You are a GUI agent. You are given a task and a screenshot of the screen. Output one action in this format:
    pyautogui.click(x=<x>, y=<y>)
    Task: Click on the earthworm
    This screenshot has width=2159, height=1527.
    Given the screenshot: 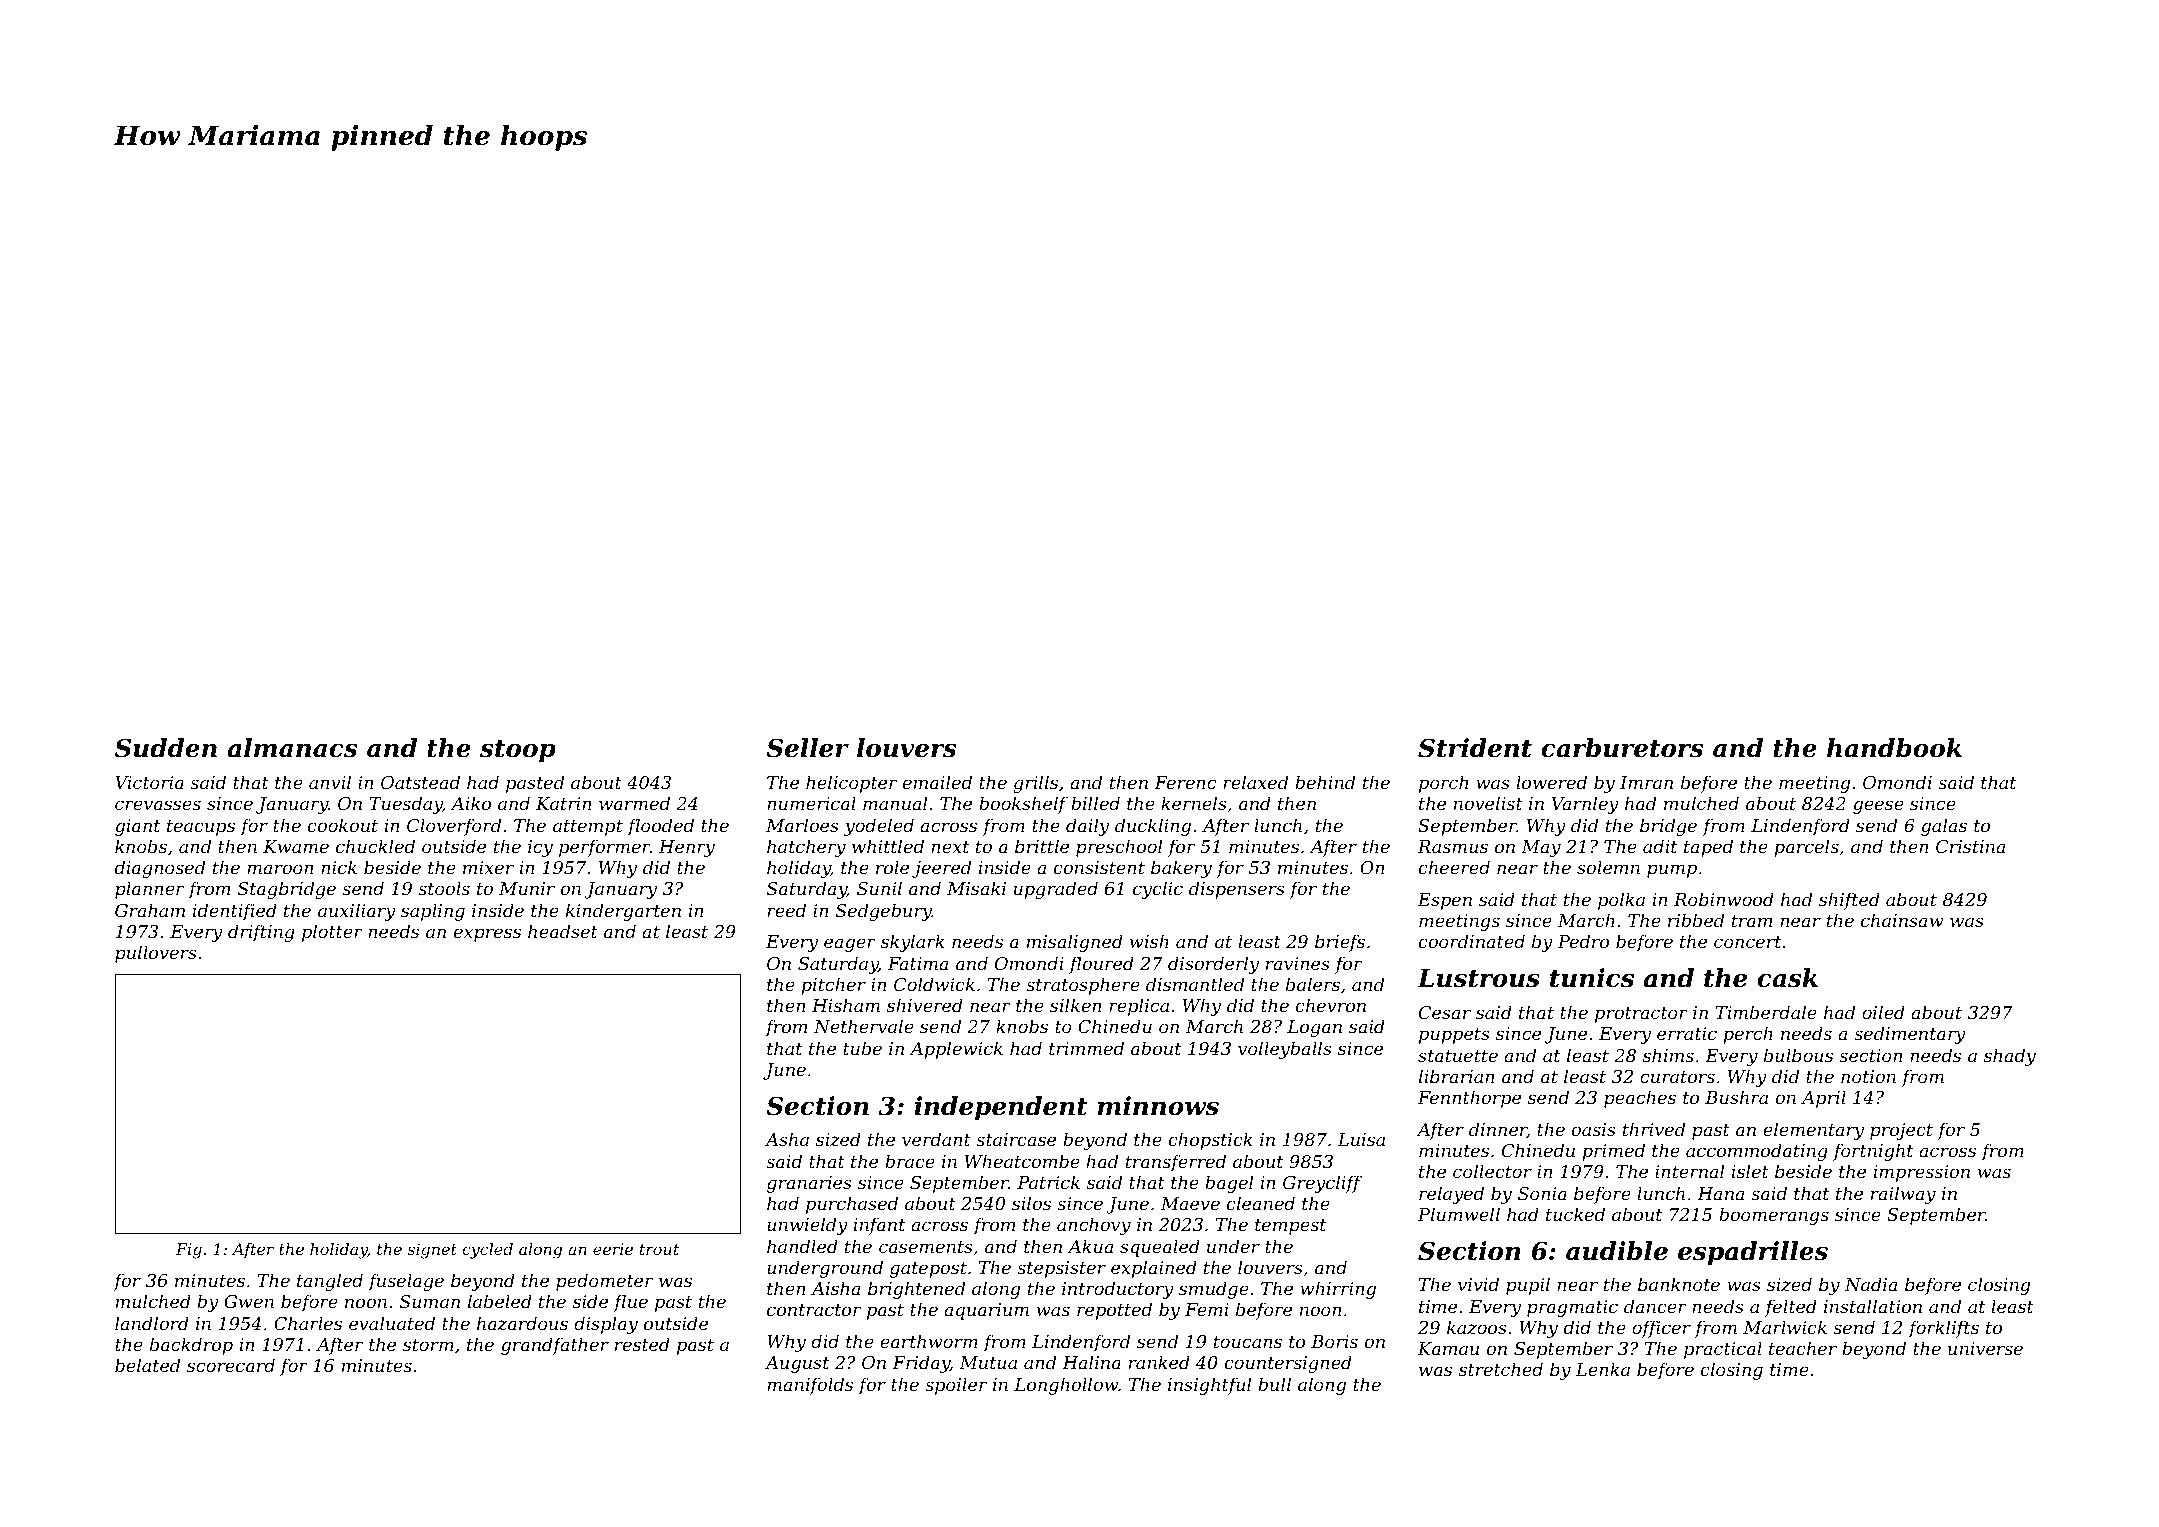 What is the action you would take?
    pyautogui.click(x=929, y=1341)
